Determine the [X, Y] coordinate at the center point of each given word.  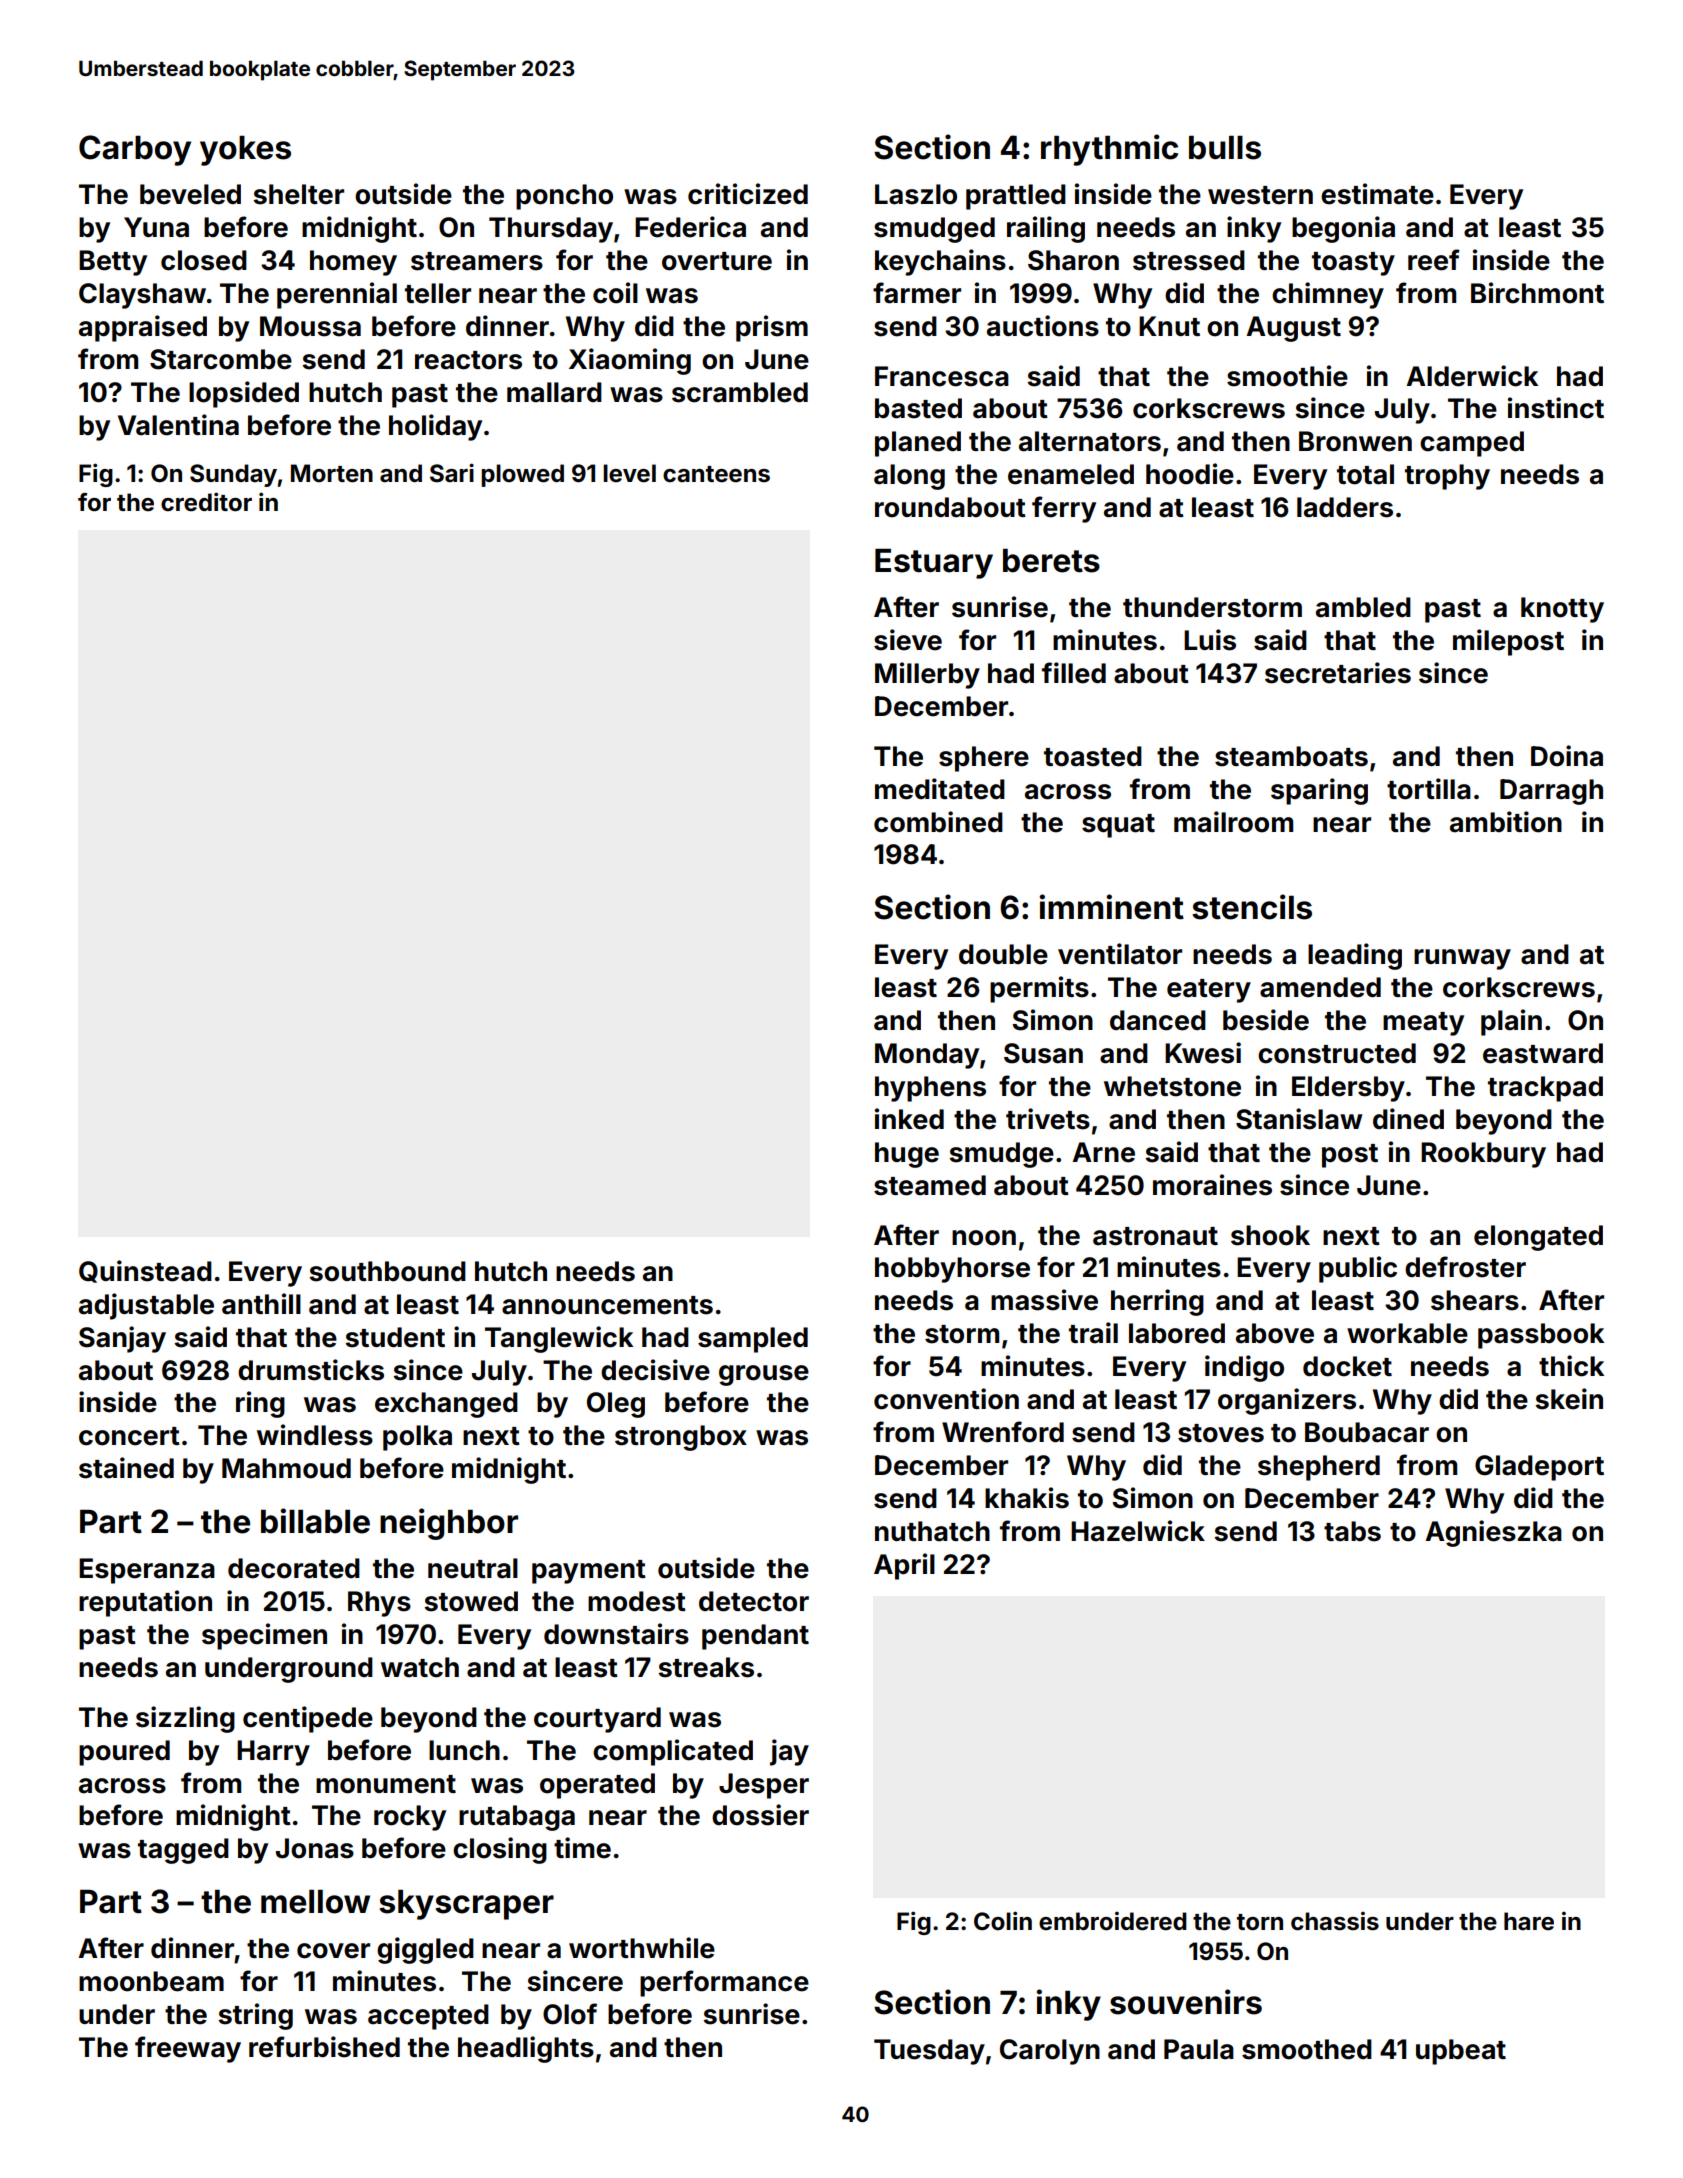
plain [1511, 1022]
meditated [940, 789]
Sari [452, 473]
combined [938, 822]
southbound [387, 1271]
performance [724, 1983]
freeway [188, 2049]
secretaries [1338, 673]
